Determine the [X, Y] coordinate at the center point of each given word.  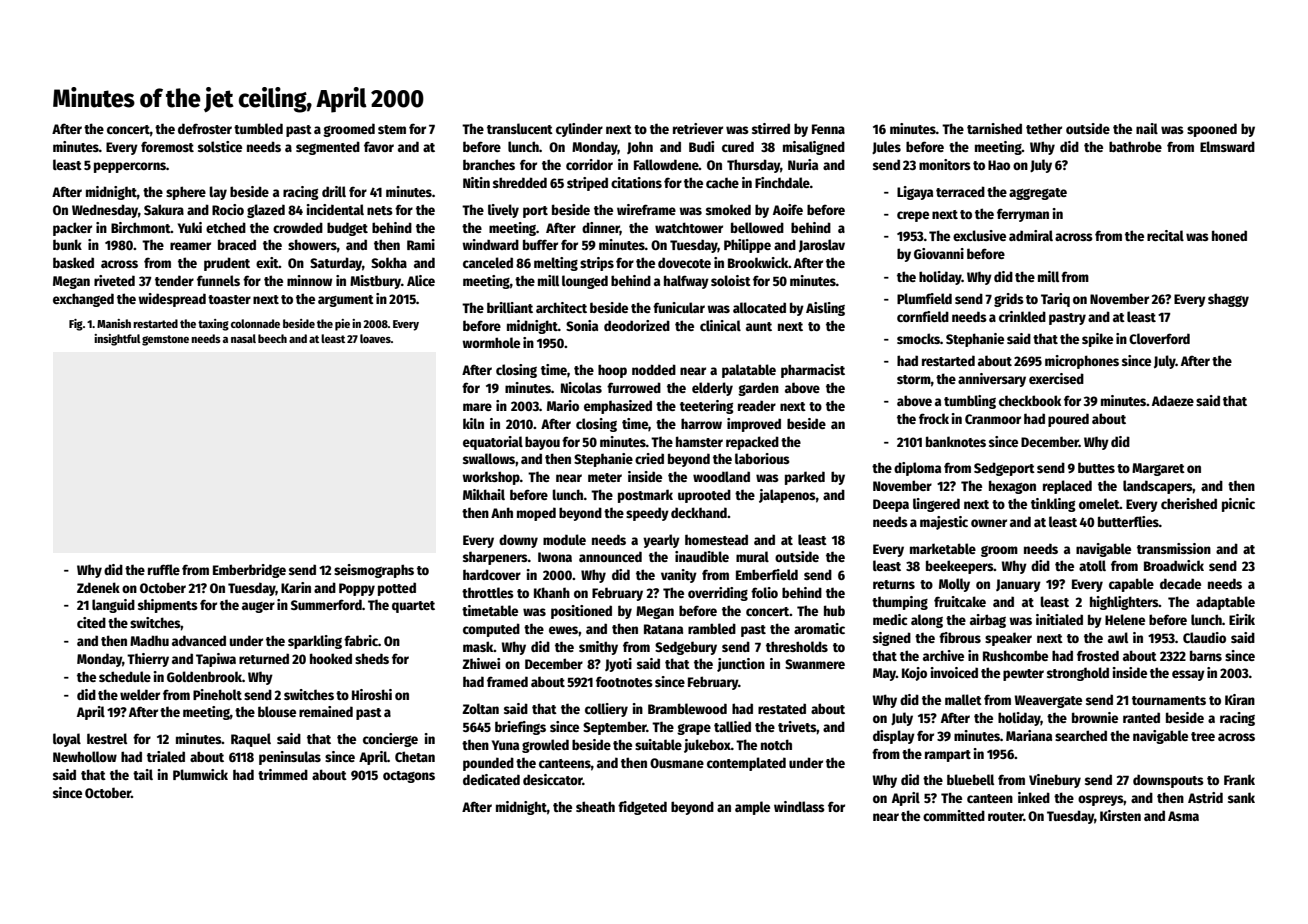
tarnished [994, 128]
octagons [409, 777]
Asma [1183, 816]
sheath [595, 806]
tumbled [258, 128]
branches [489, 164]
